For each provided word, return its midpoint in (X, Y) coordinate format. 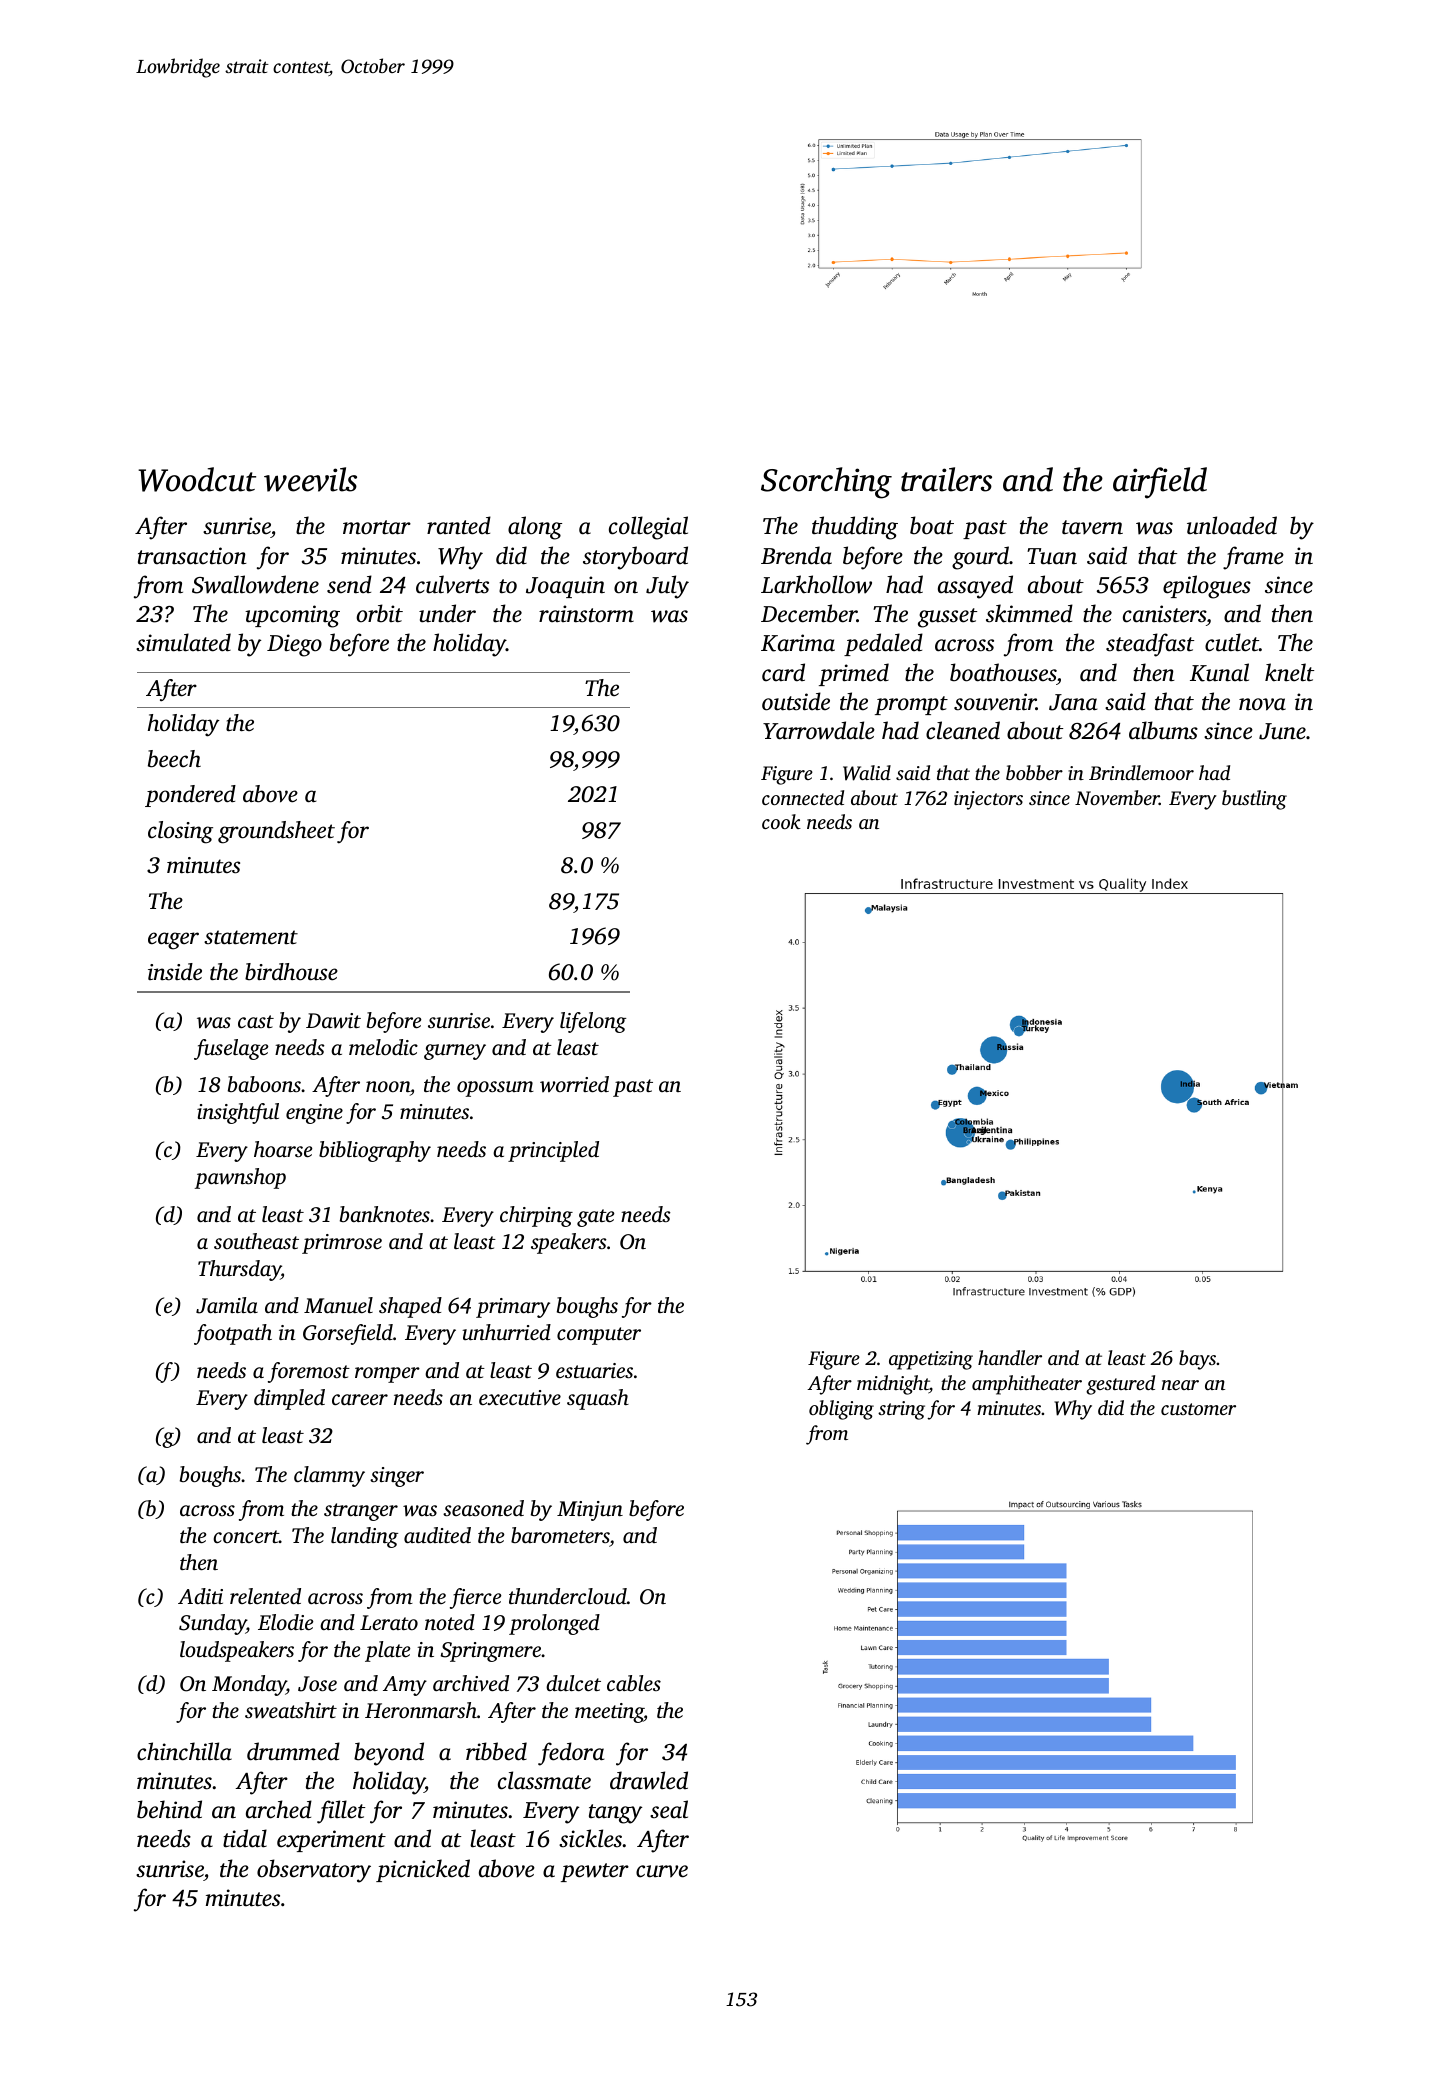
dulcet (573, 1683)
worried (574, 1084)
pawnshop (240, 1178)
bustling (1254, 800)
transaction (192, 556)
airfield (1160, 483)
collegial (648, 528)
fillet (341, 1812)
